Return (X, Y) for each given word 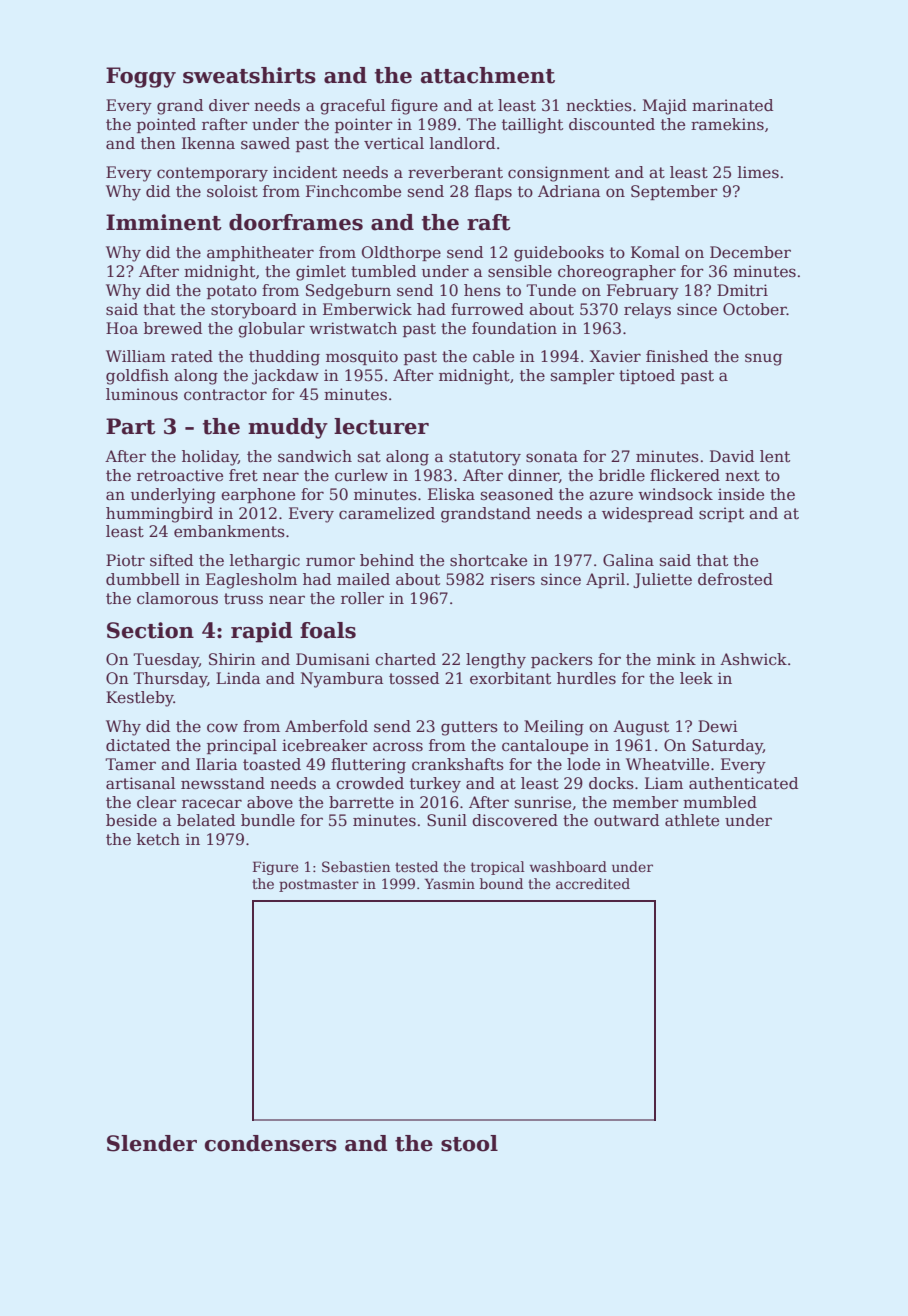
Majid (665, 107)
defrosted (735, 579)
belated (206, 820)
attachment (488, 75)
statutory (485, 458)
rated (192, 356)
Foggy (141, 77)
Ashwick (753, 659)
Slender (152, 1143)
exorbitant (510, 678)
